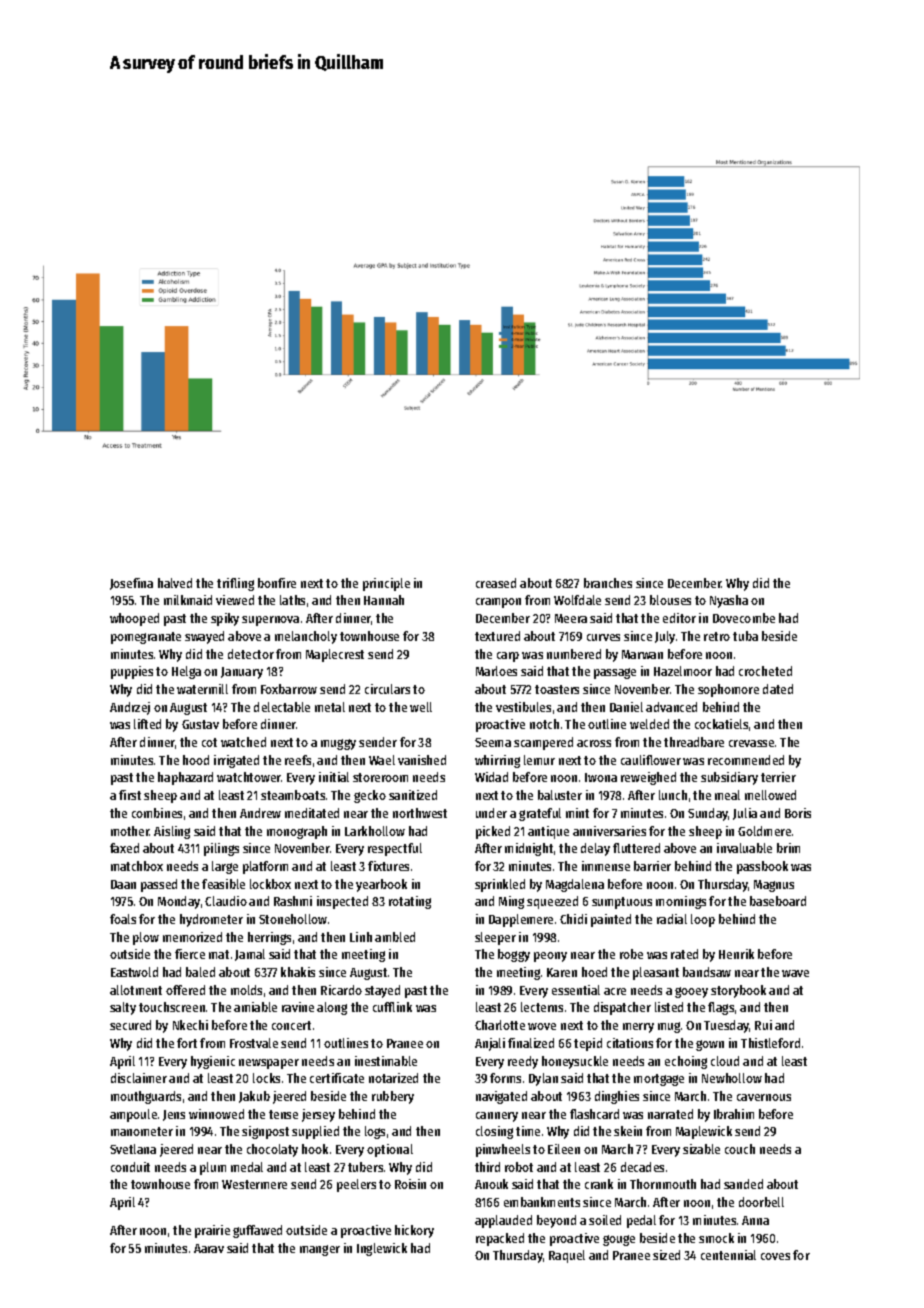 Image resolution: width=924 pixels, height=1308 pixels. Describe the element at coordinates (728, 1255) in the document. I see `centennial` at that location.
